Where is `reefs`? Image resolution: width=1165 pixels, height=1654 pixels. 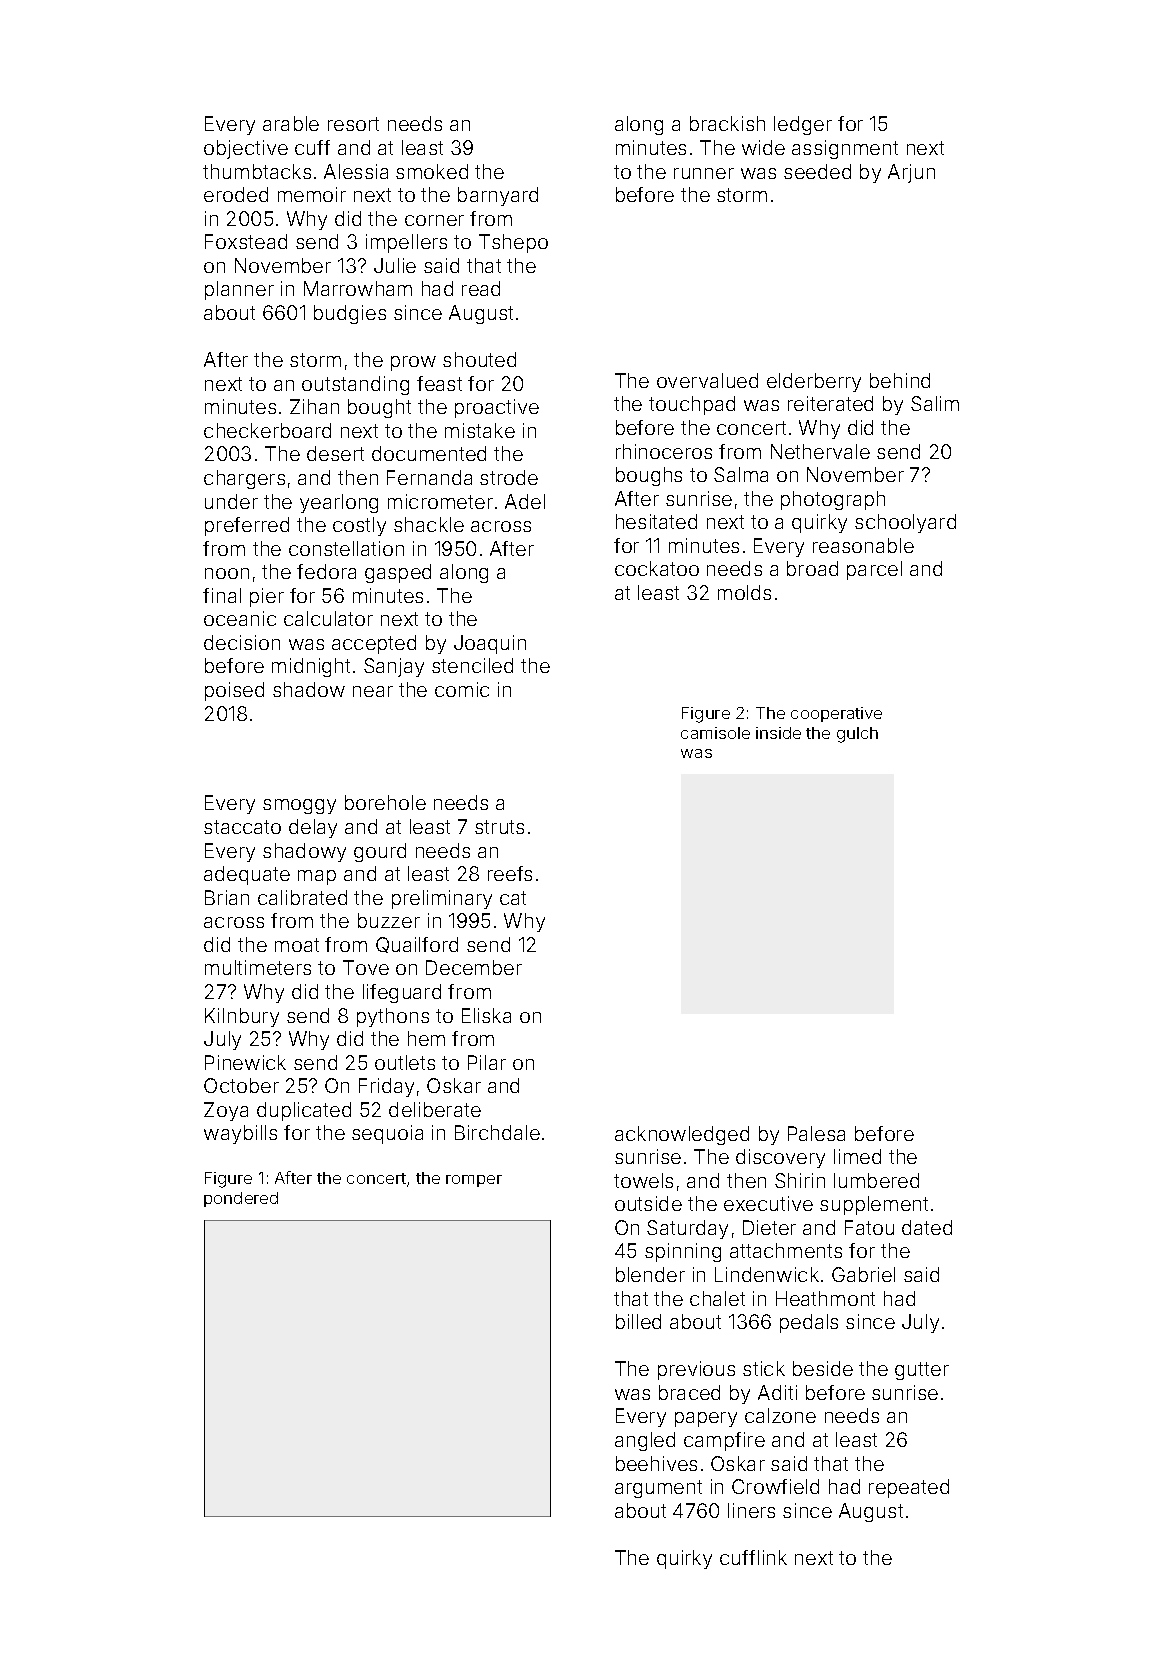 reefs is located at coordinates (510, 873).
